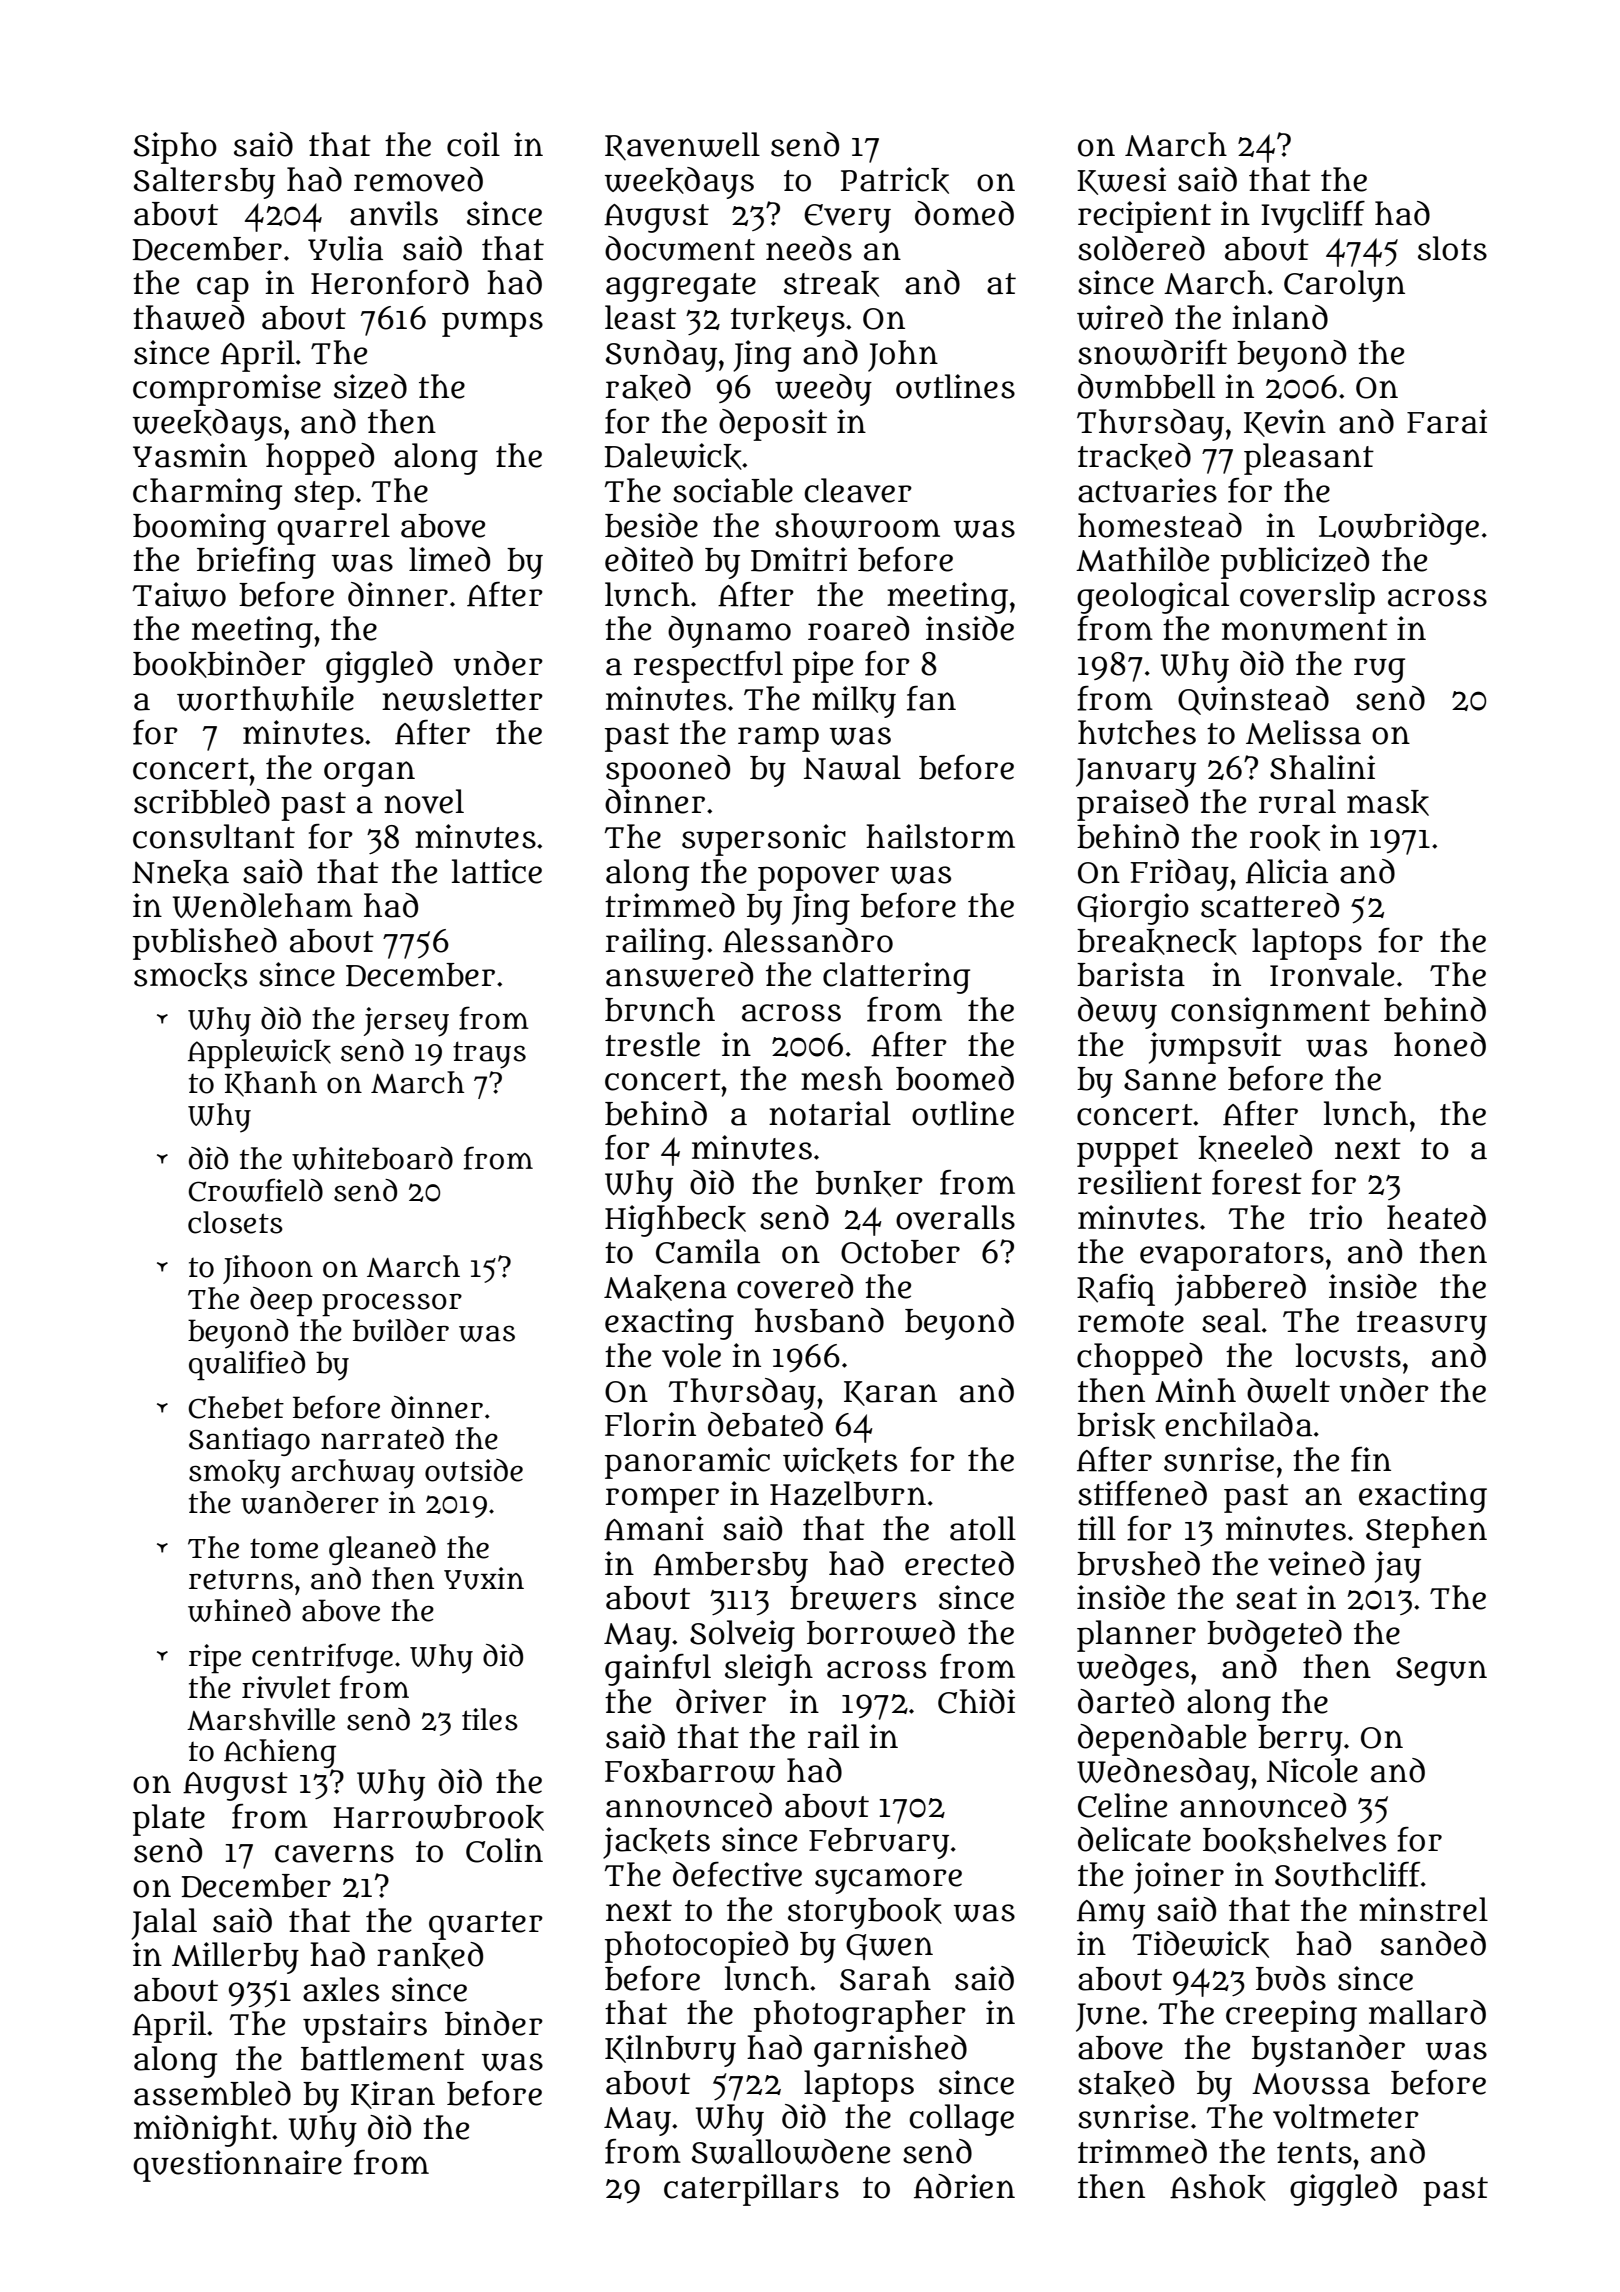 The width and height of the document is (1620, 2292). What do you see at coordinates (751, 2190) in the document?
I see `caterpillars` at bounding box center [751, 2190].
